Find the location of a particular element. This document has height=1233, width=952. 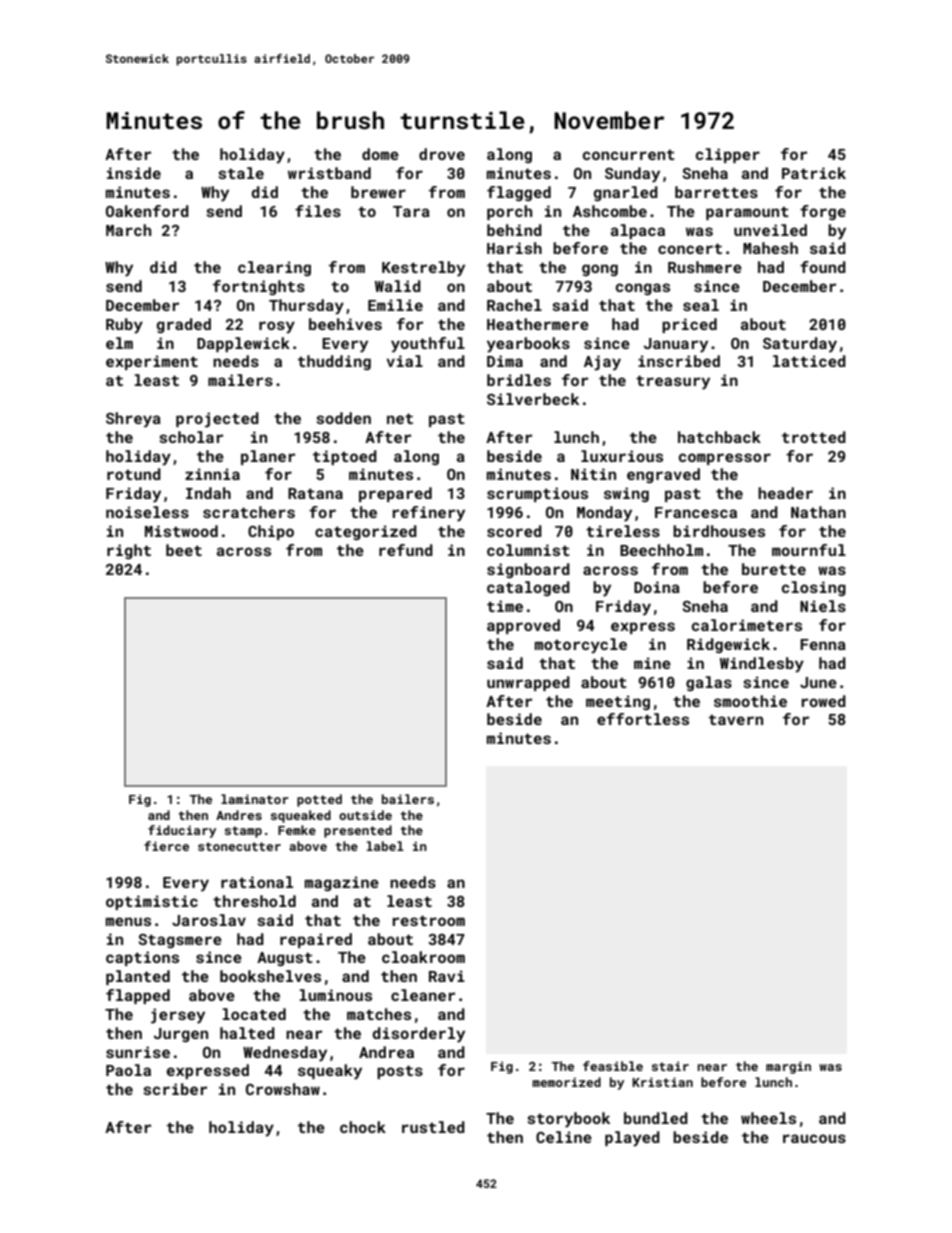

tavern is located at coordinates (736, 720).
